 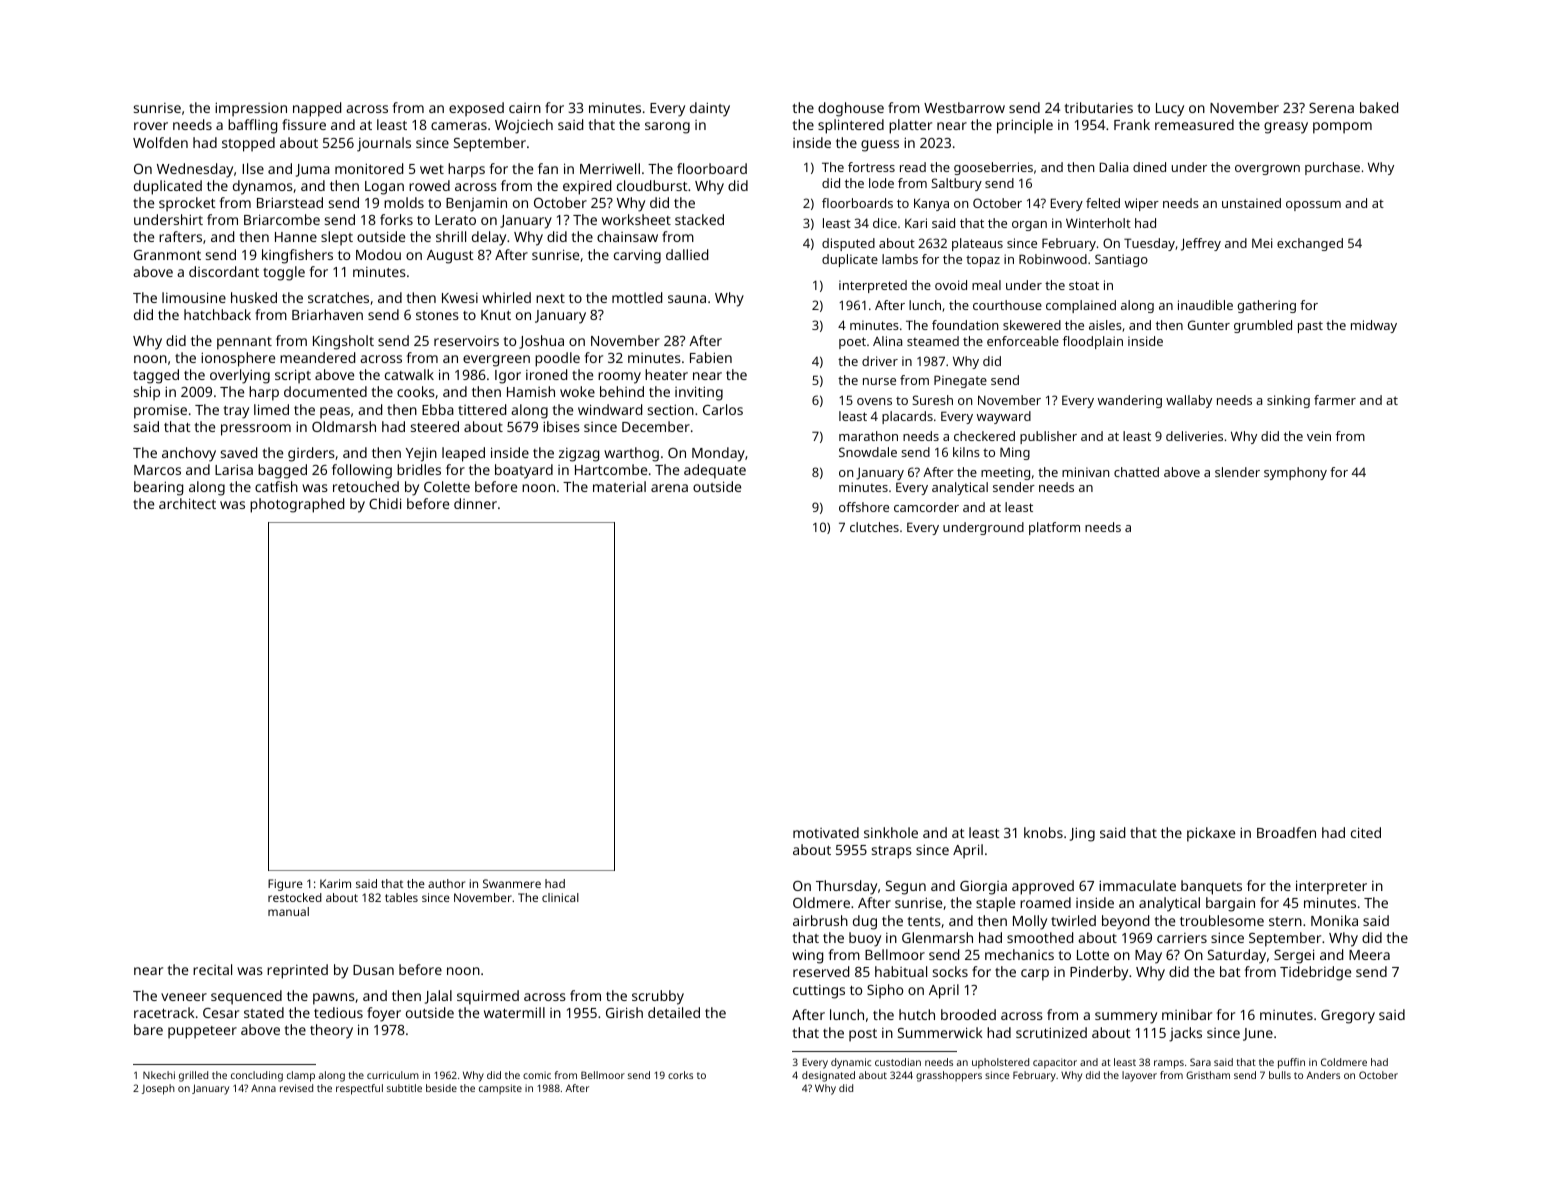 What do you see at coordinates (1313, 206) in the document?
I see `opossum` at bounding box center [1313, 206].
